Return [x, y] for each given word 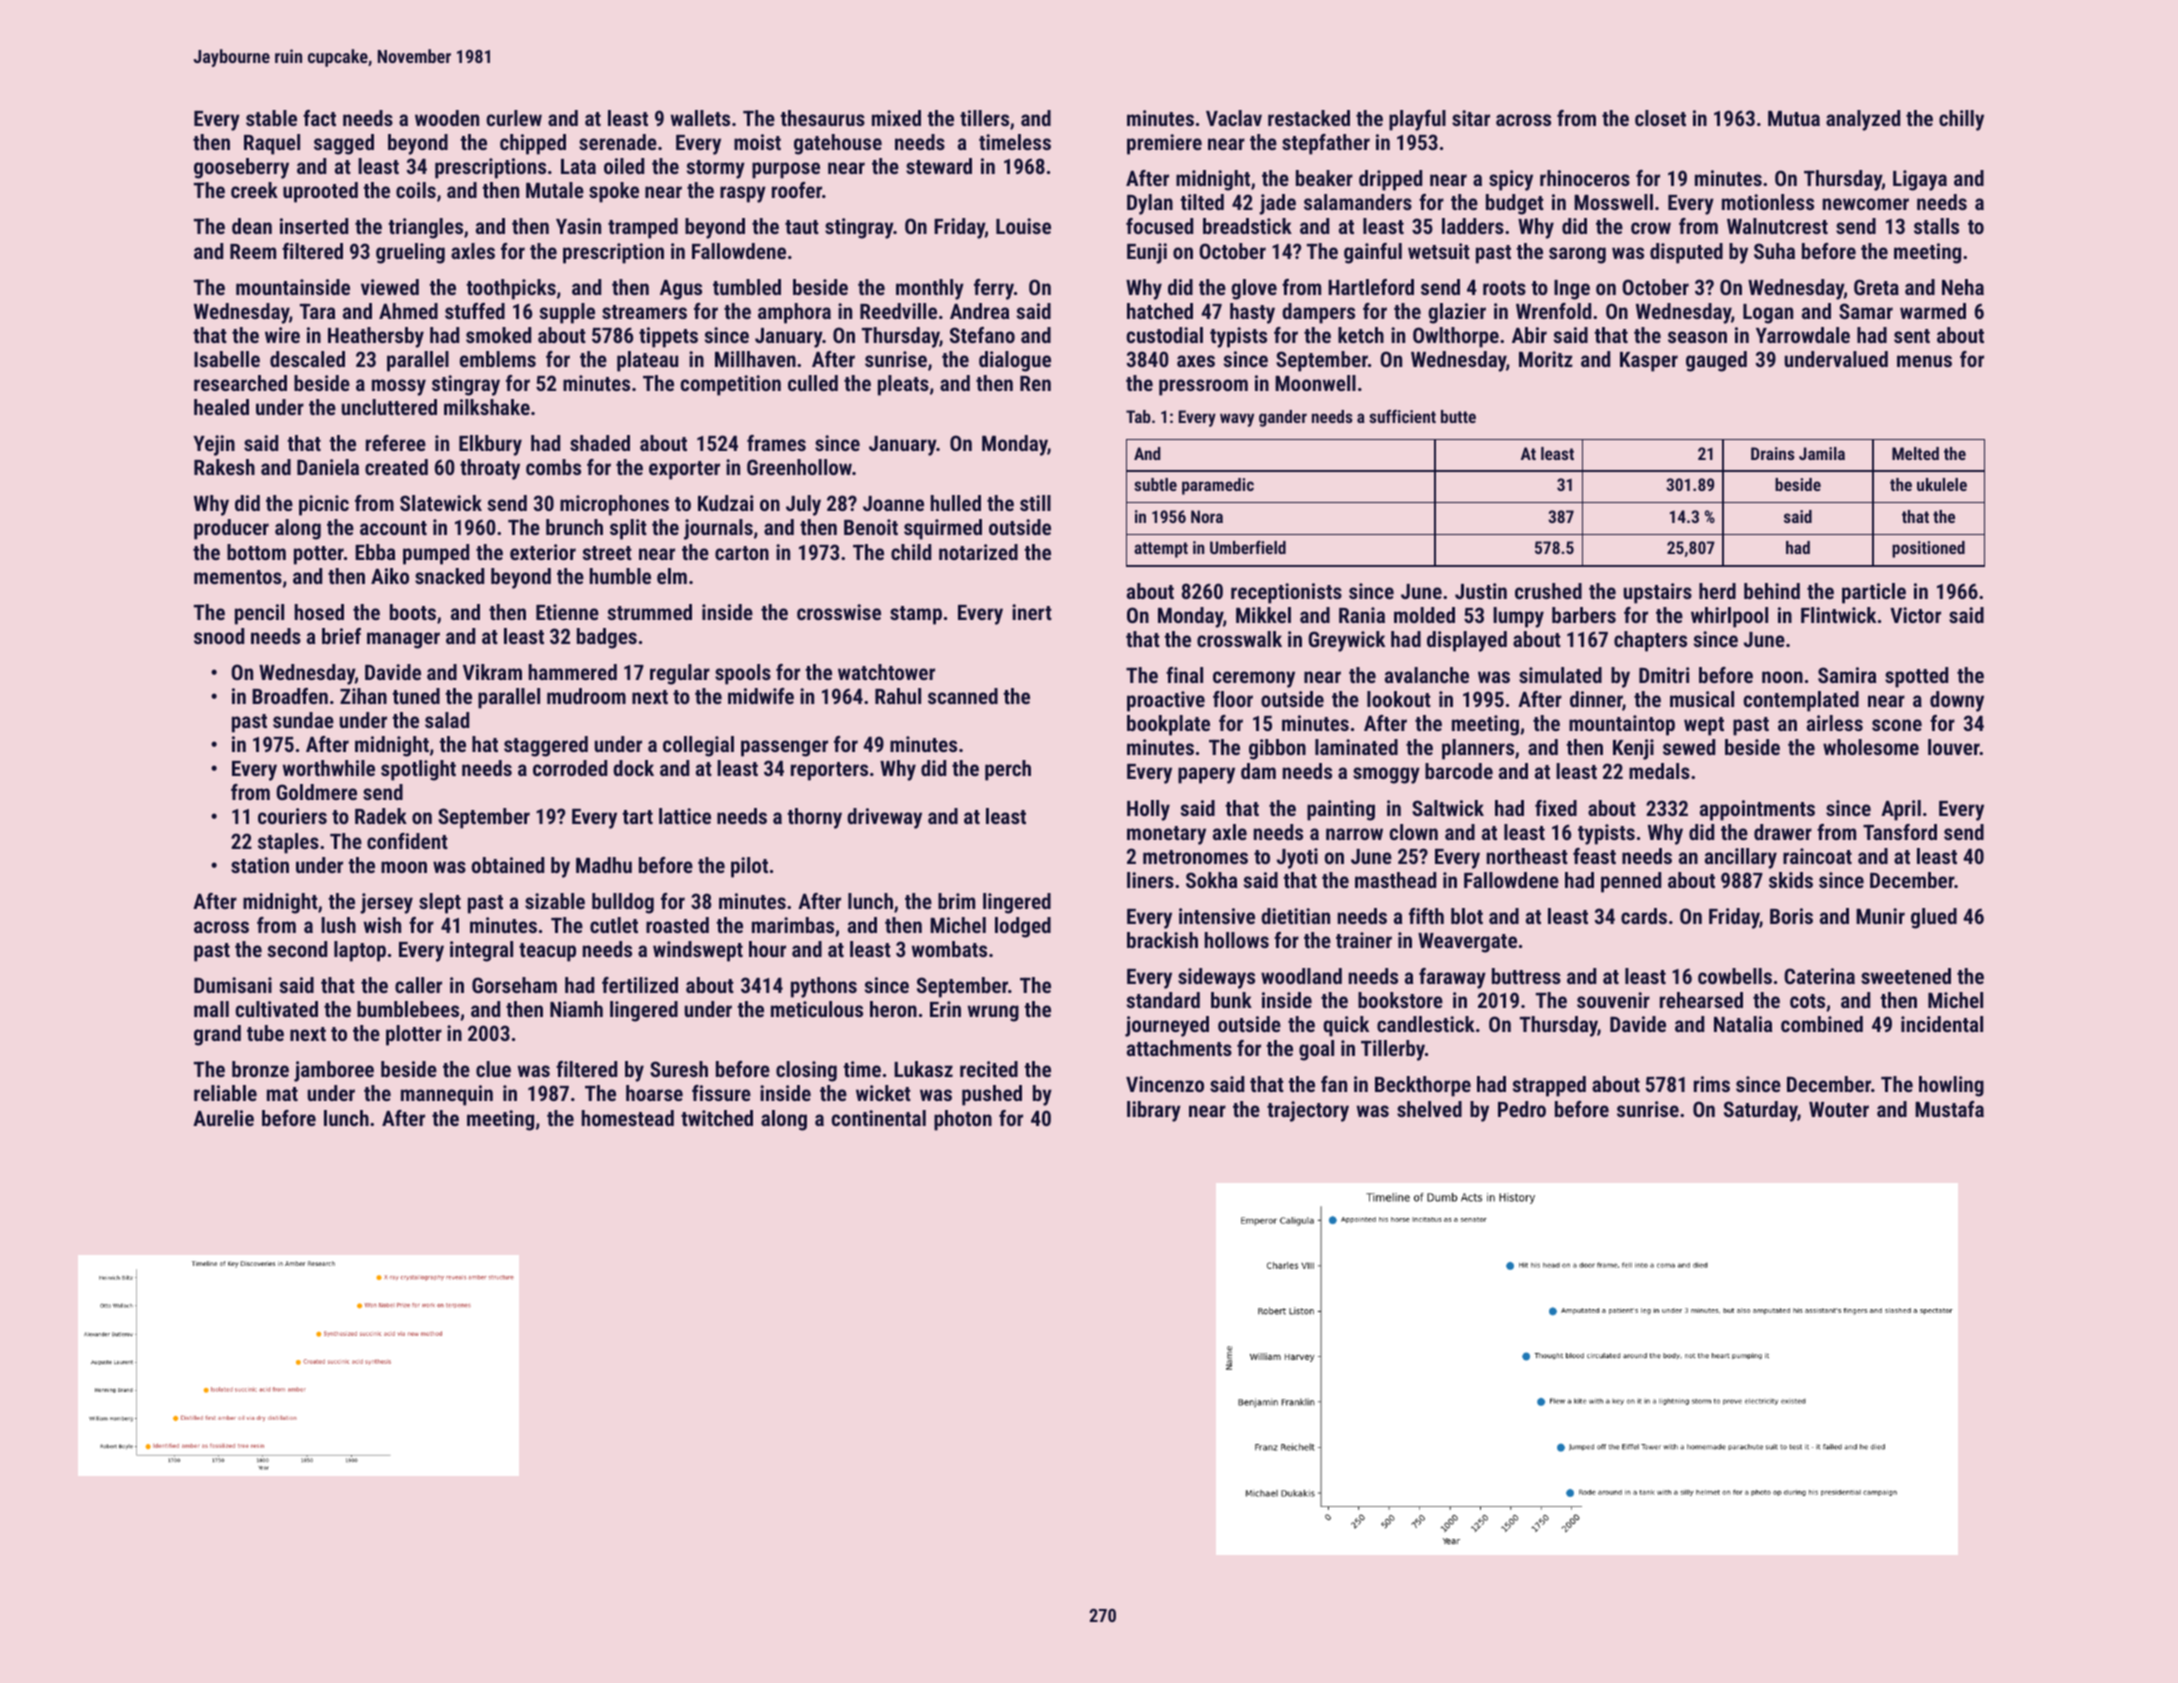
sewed [1689, 747]
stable [271, 118]
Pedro [1522, 1109]
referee [396, 443]
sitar [1471, 118]
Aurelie [223, 1118]
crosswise [839, 612]
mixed [896, 118]
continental [878, 1118]
